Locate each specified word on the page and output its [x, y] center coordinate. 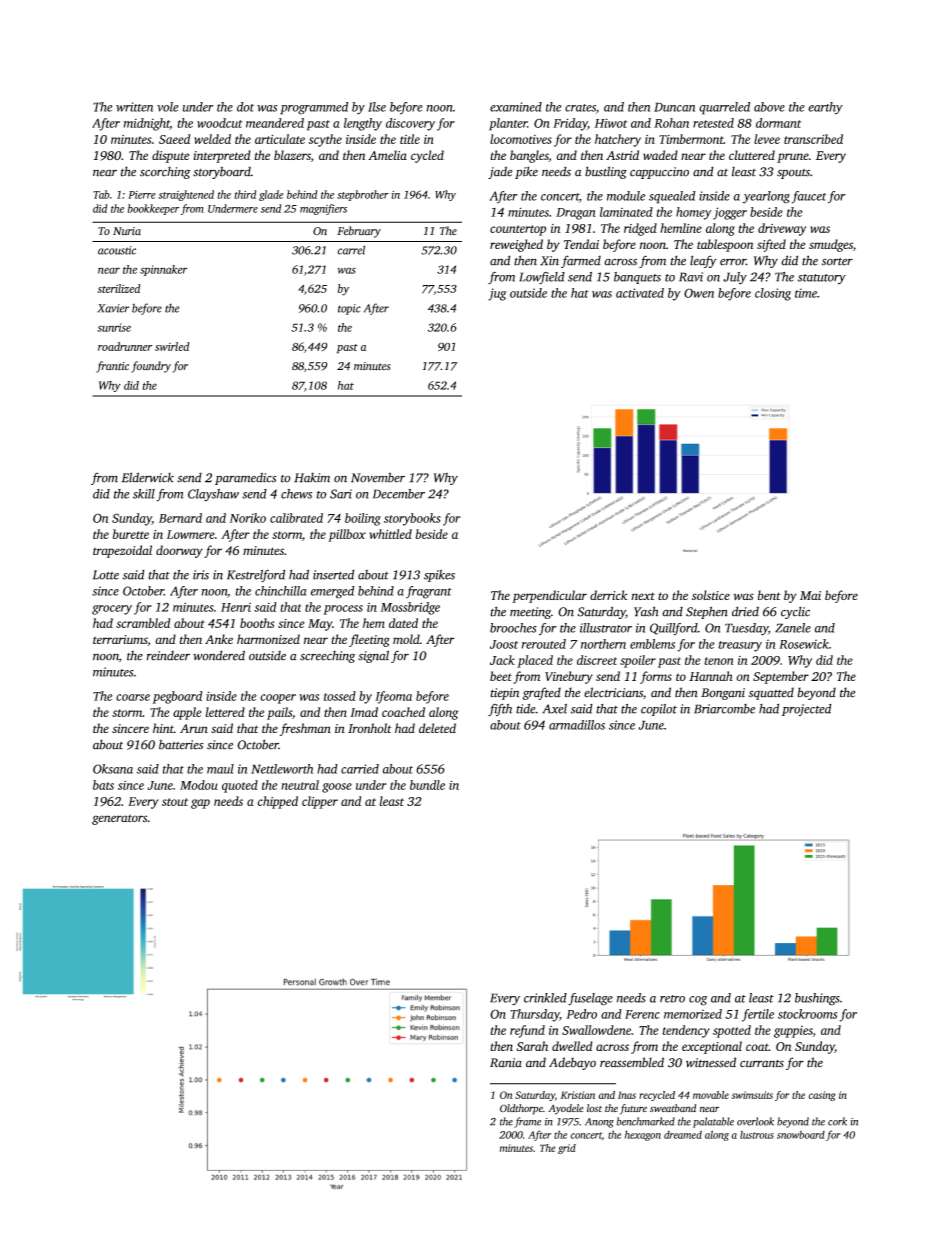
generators [119, 819]
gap [200, 804]
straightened [186, 195]
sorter [837, 262]
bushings [817, 999]
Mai [810, 595]
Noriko [247, 518]
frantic [112, 367]
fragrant [429, 592]
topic [349, 309]
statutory [822, 279]
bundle [427, 785]
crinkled [545, 998]
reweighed [516, 245]
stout [175, 802]
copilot [659, 710]
